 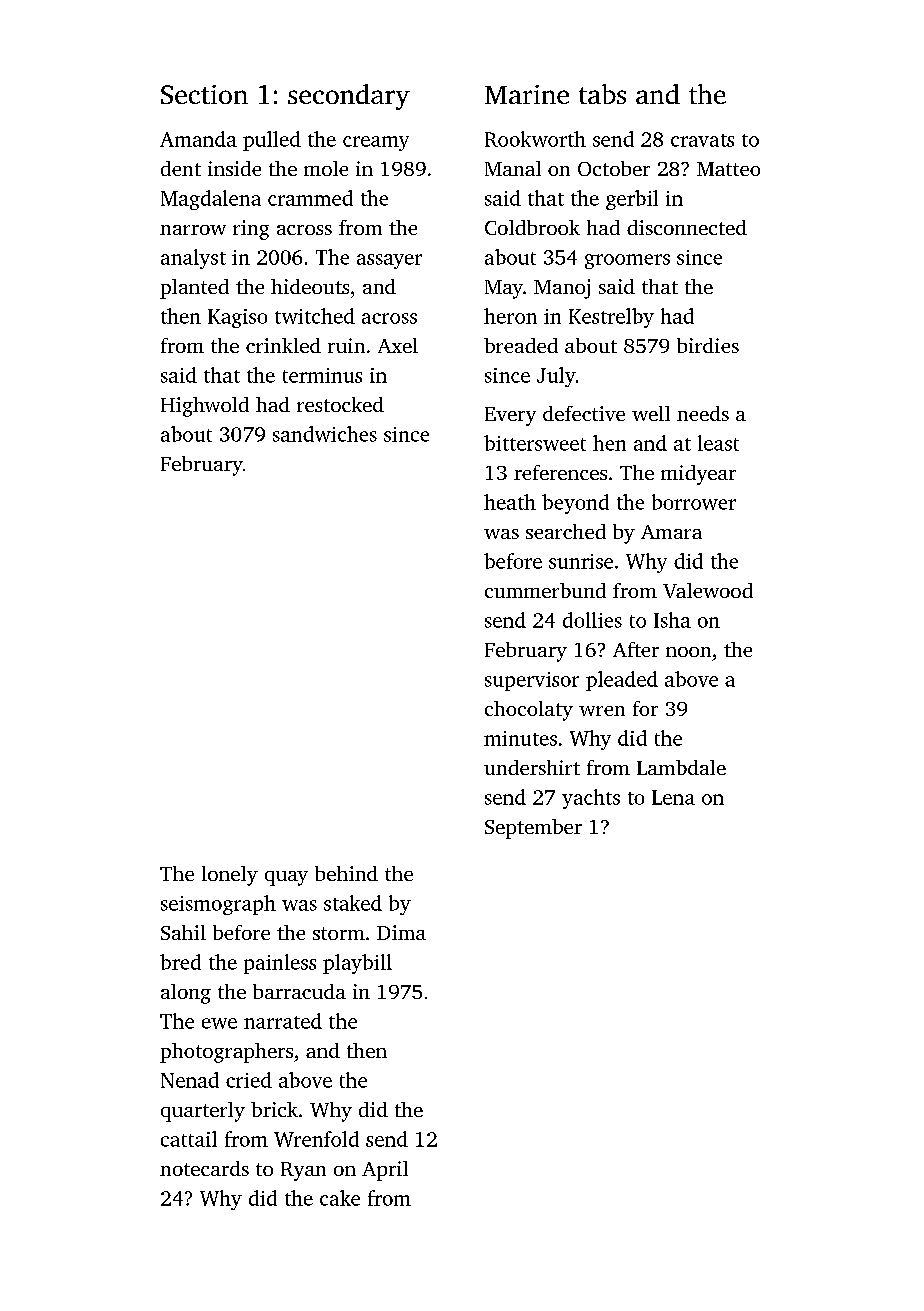 What do you see at coordinates (205, 407) in the screenshot?
I see `Highwold` at bounding box center [205, 407].
